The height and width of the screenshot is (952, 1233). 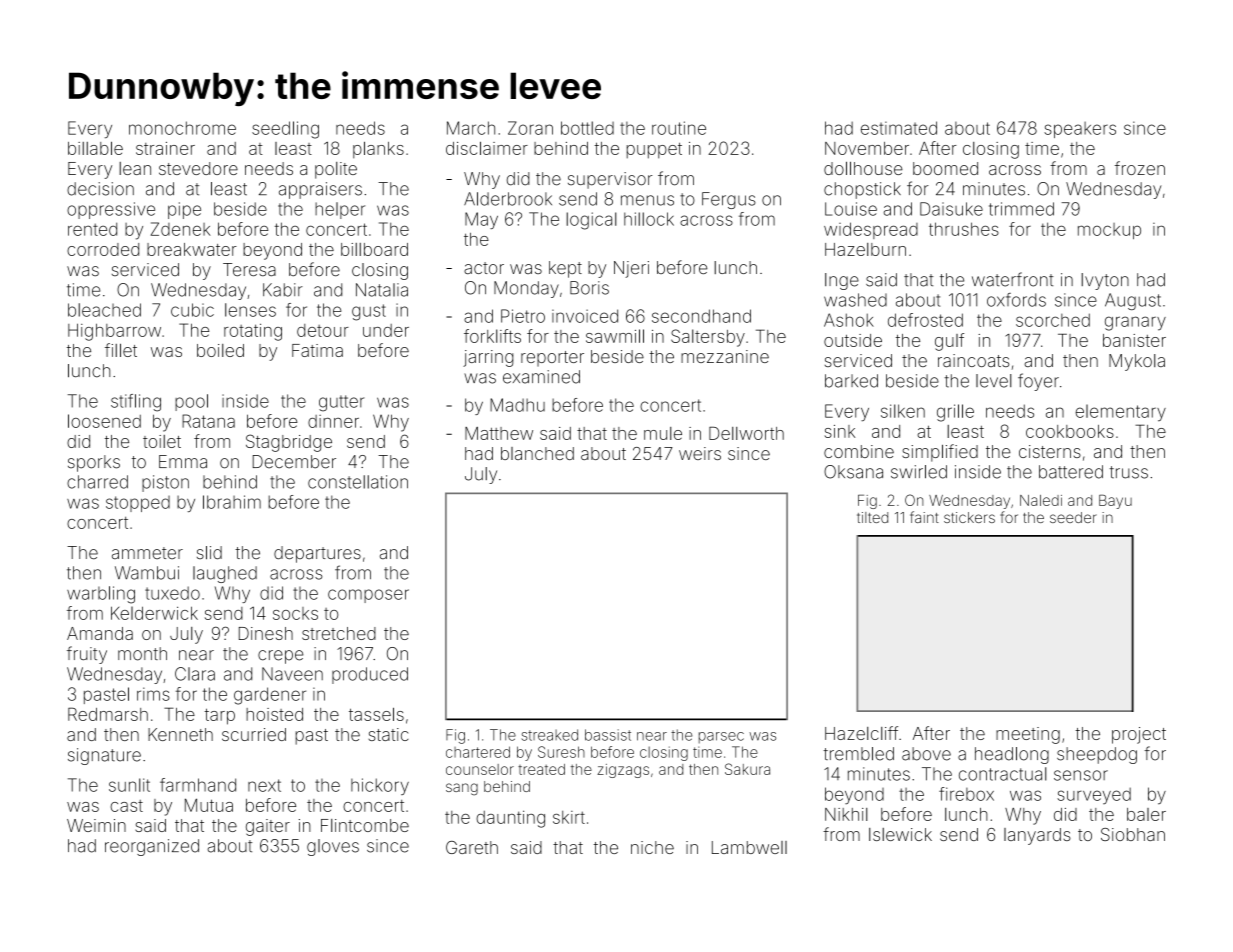 What do you see at coordinates (333, 847) in the screenshot?
I see `gloves` at bounding box center [333, 847].
